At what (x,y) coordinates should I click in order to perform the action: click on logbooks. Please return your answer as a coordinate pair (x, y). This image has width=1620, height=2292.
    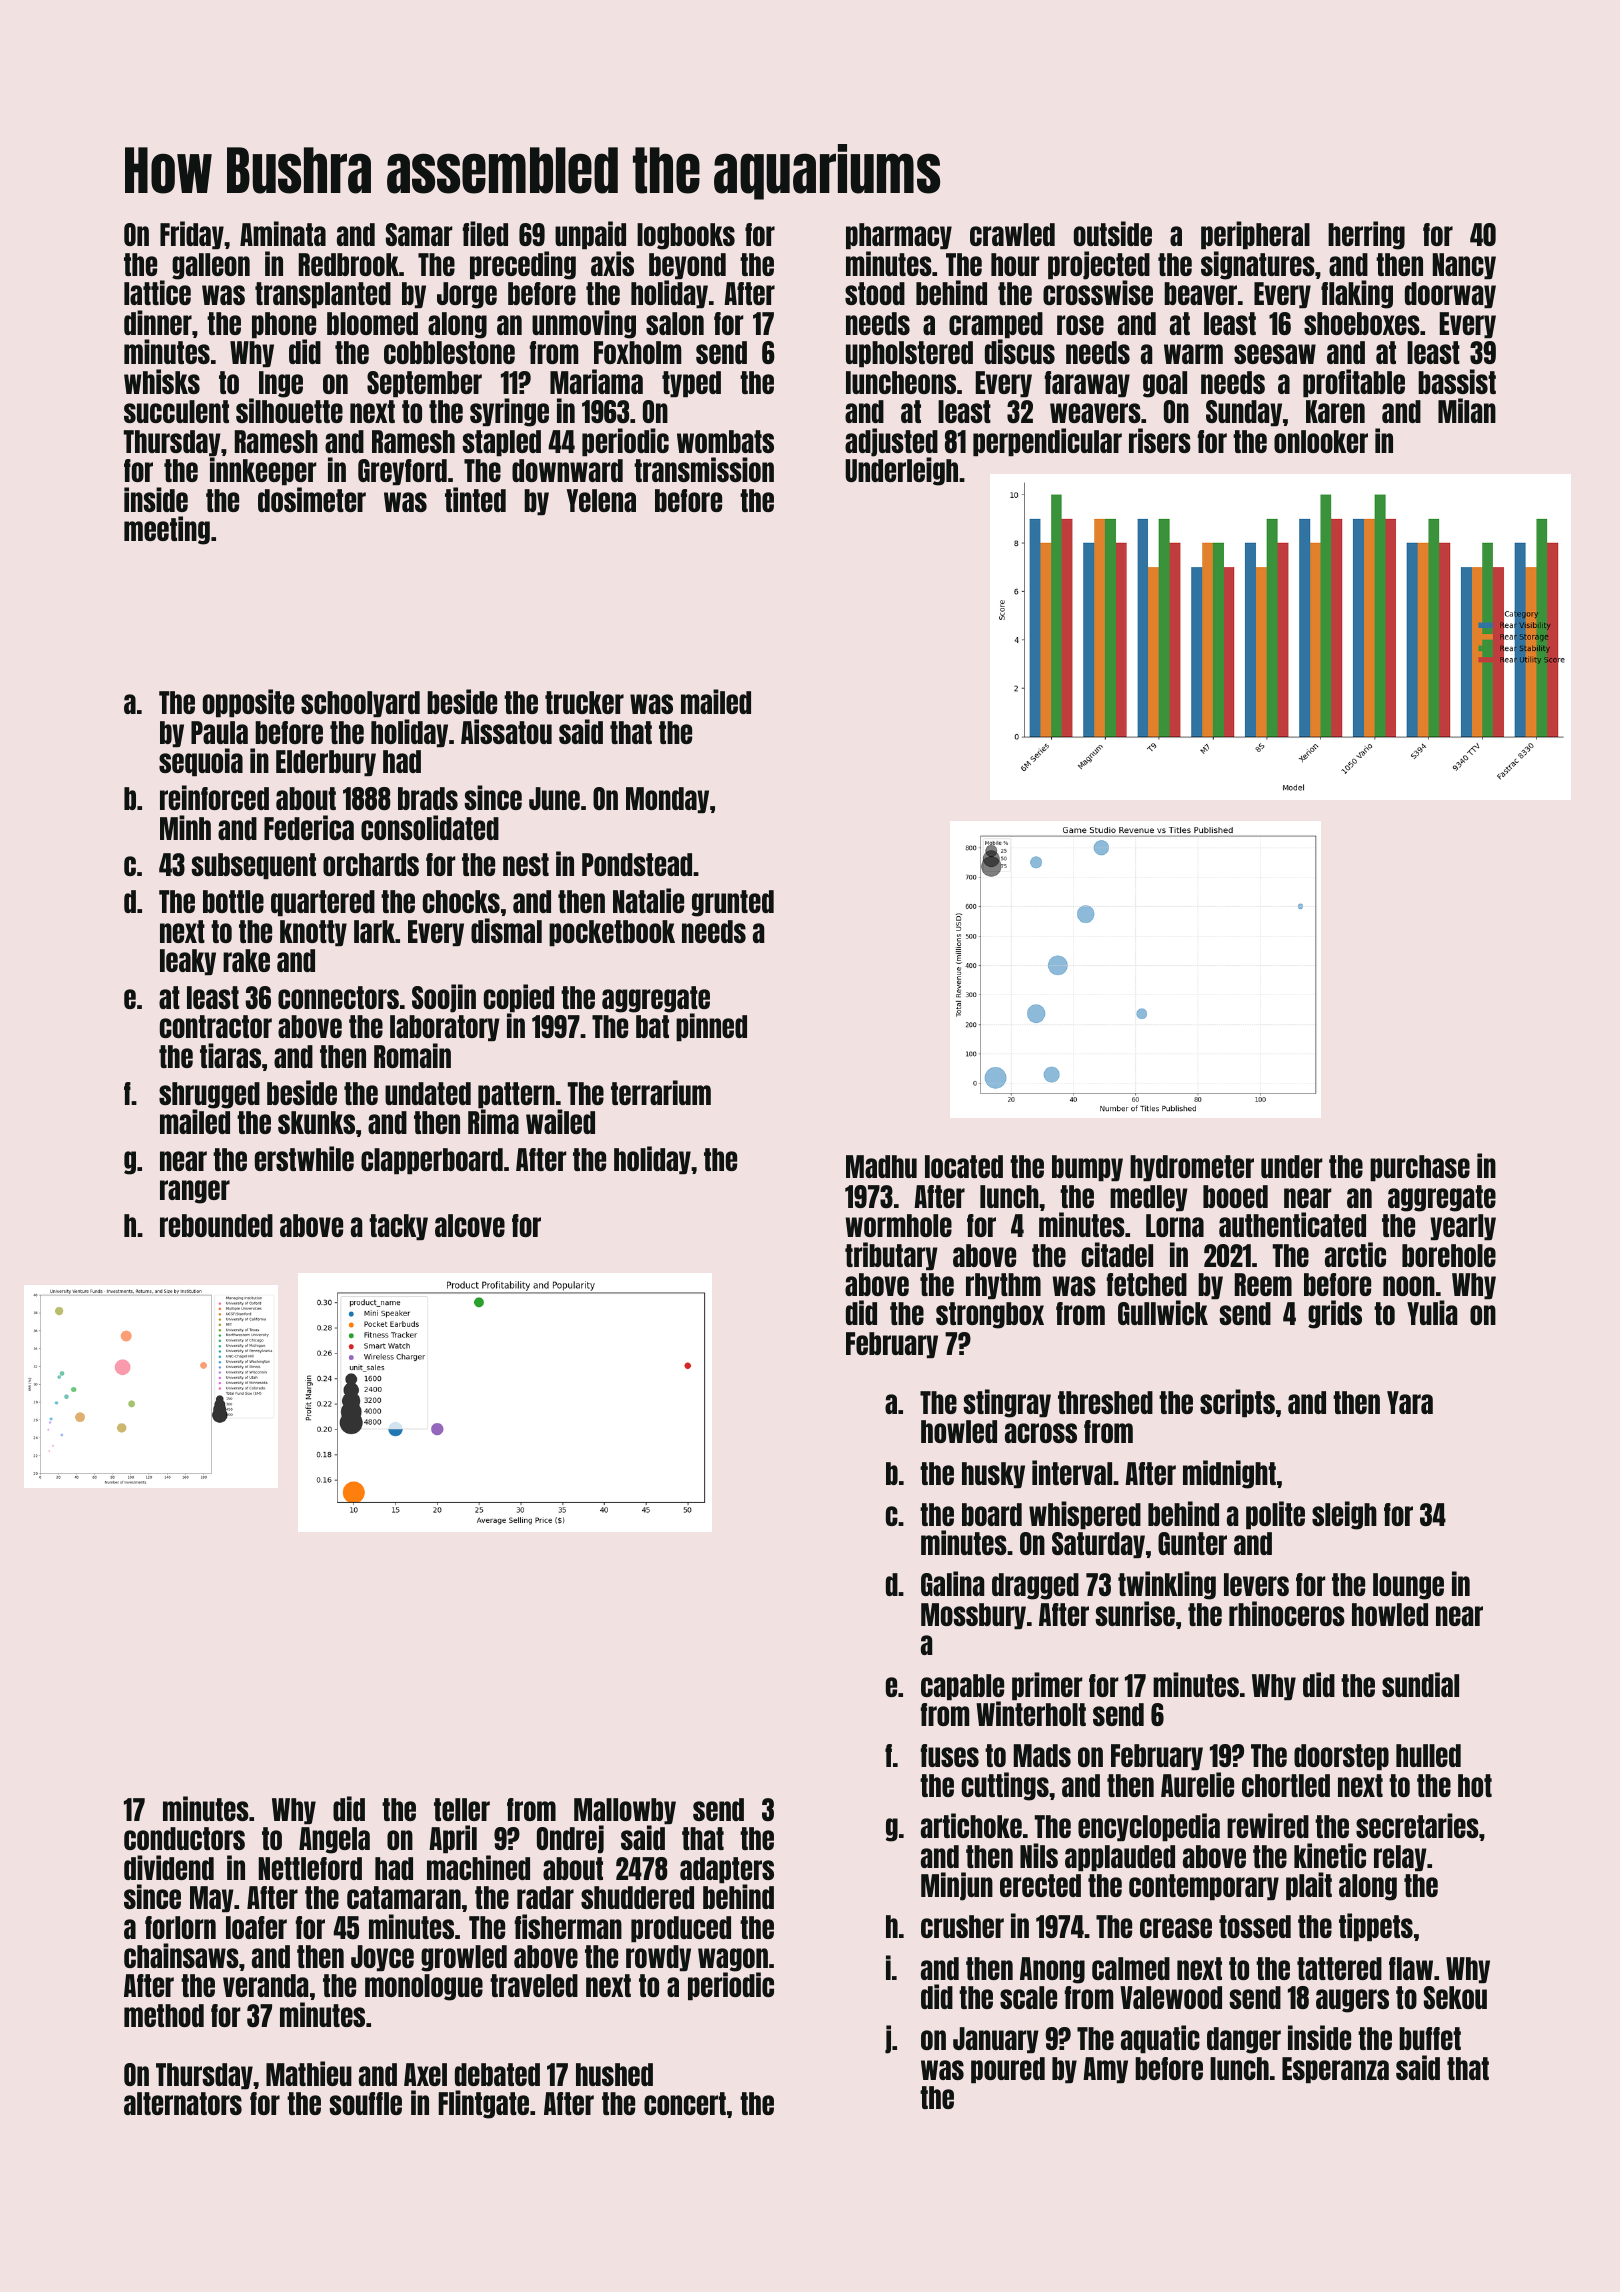
    Looking at the image, I should click on (686, 236).
